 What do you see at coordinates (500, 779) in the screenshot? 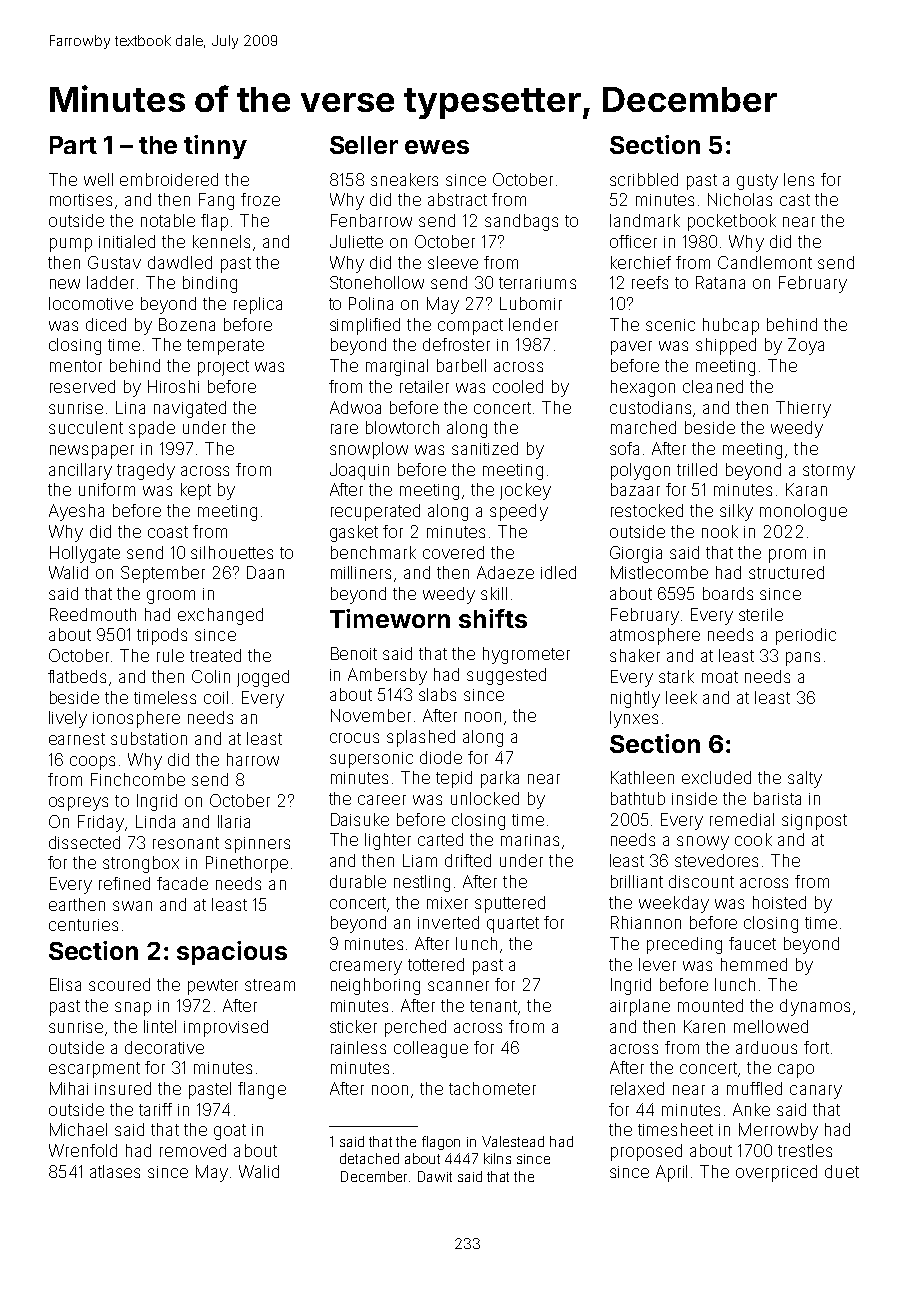
I see `parka` at bounding box center [500, 779].
